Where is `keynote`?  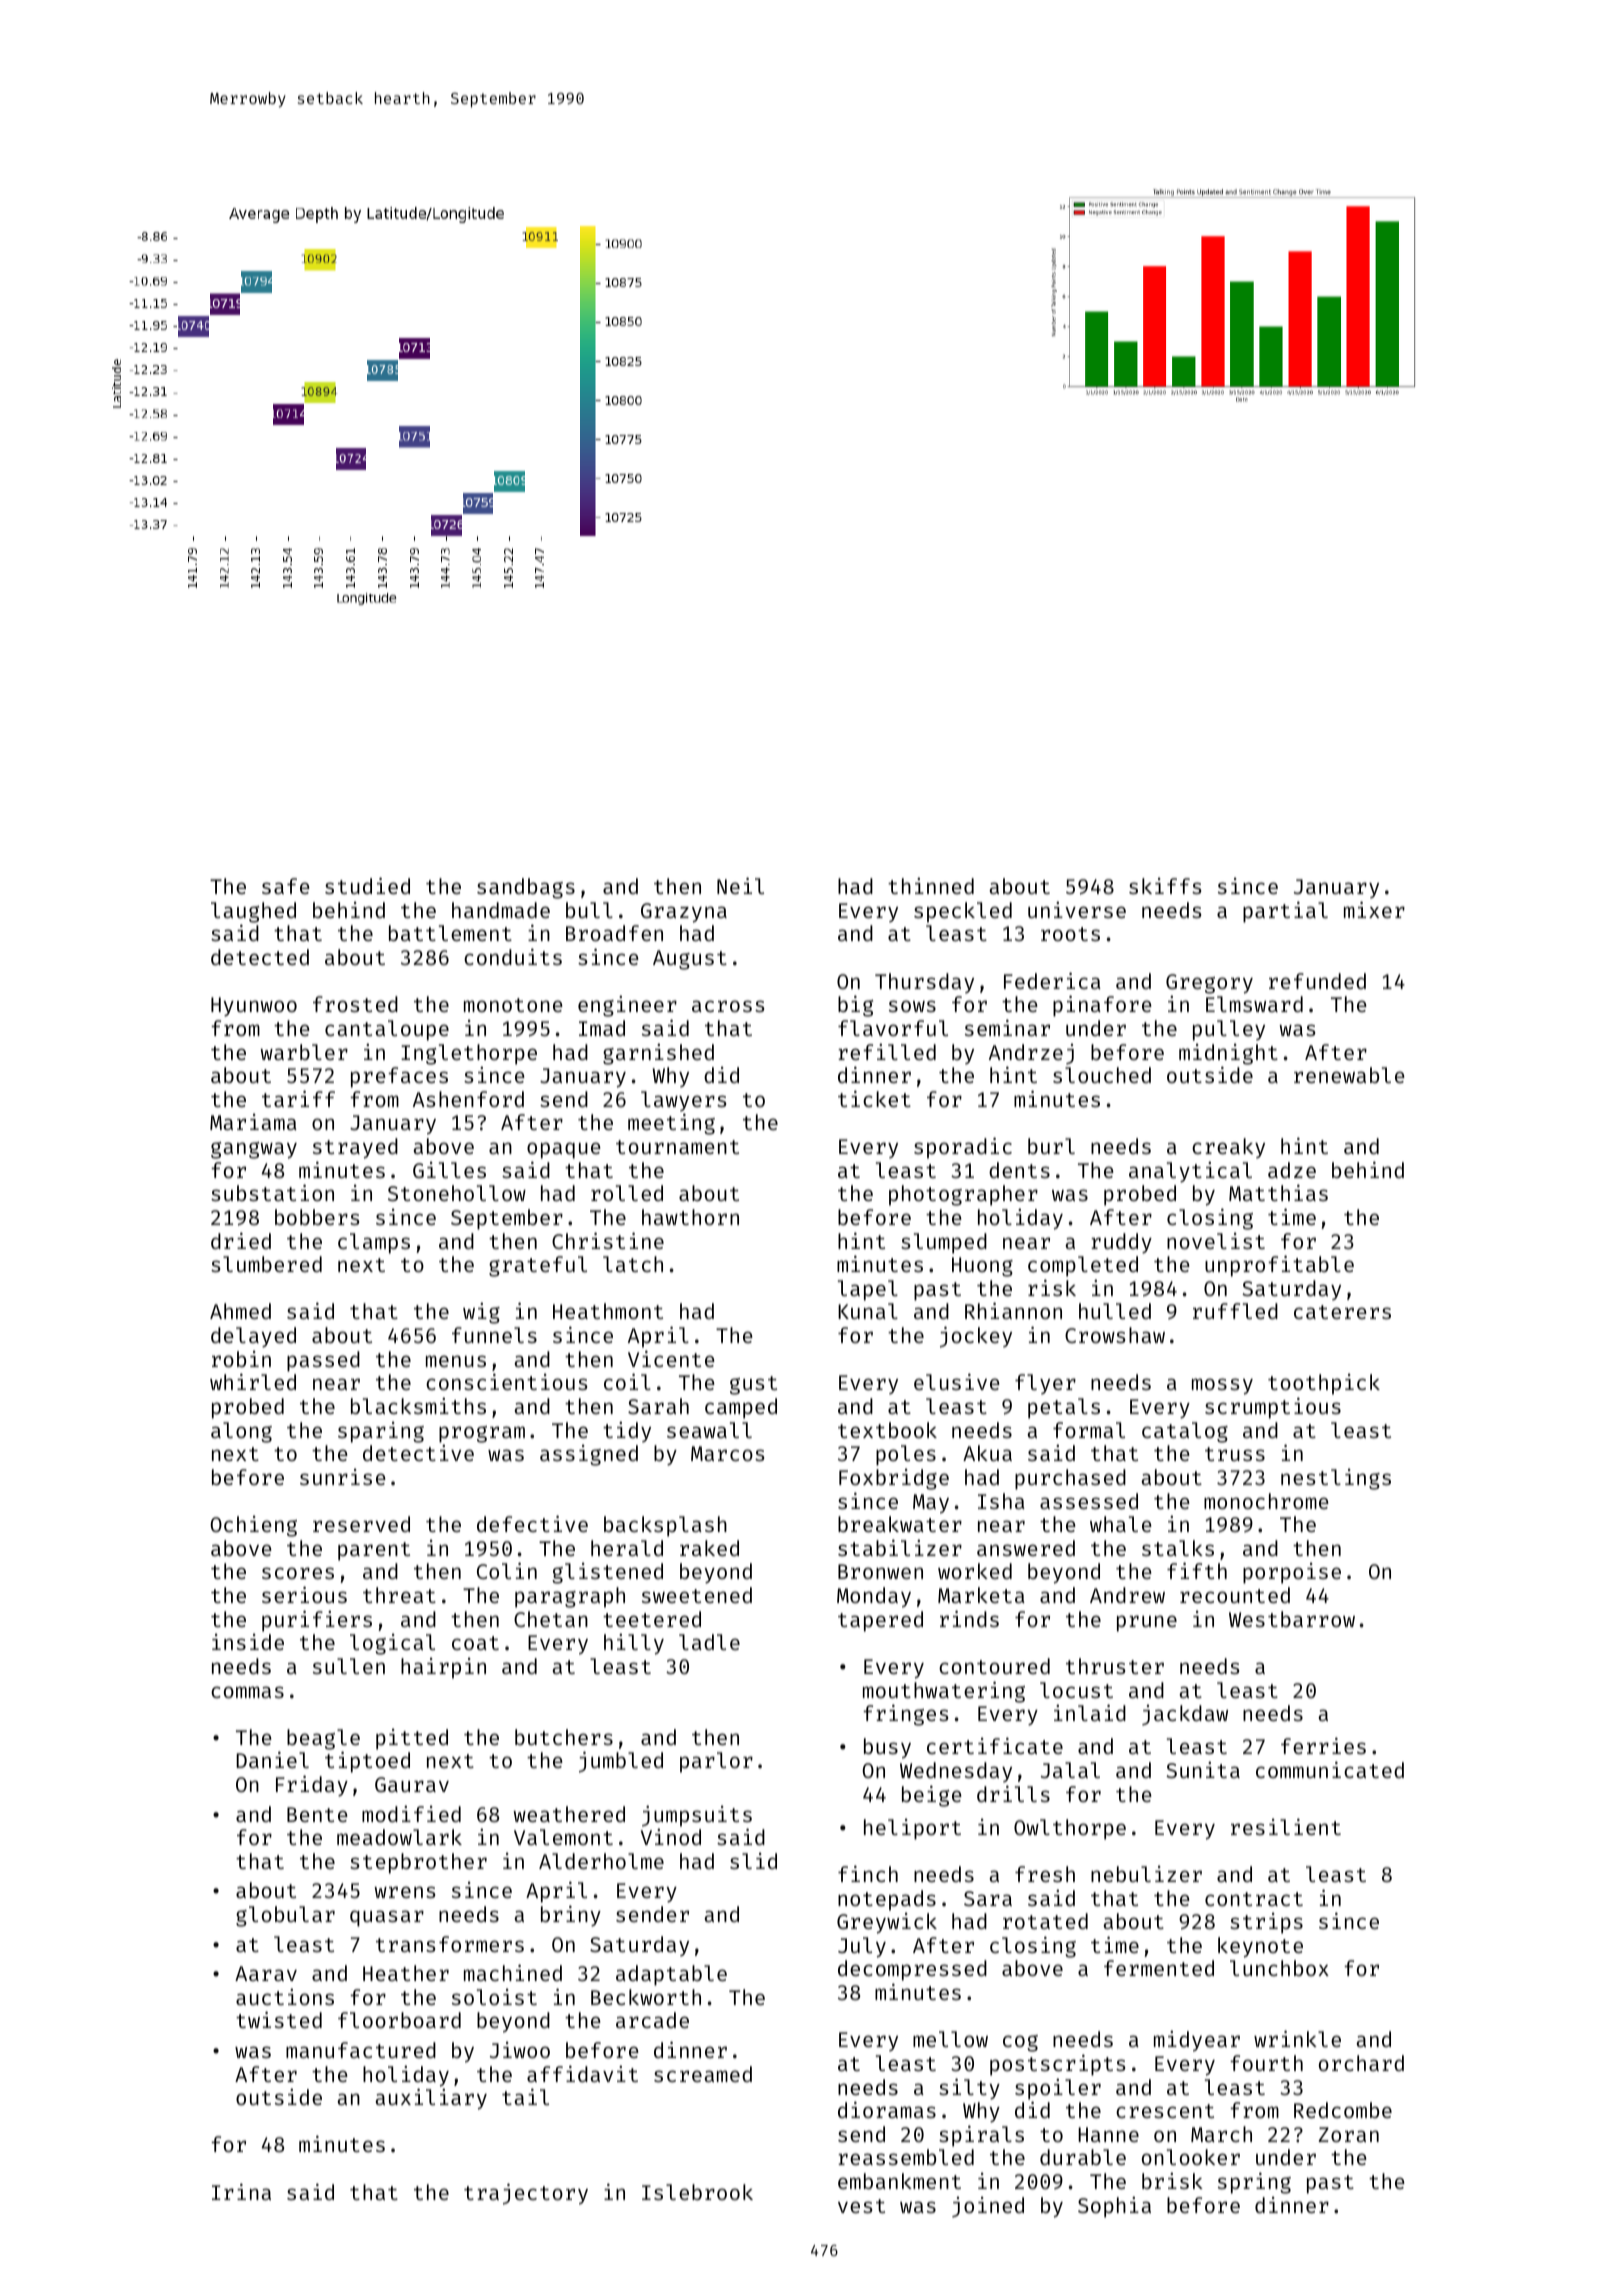
keynote is located at coordinates (1260, 1947).
